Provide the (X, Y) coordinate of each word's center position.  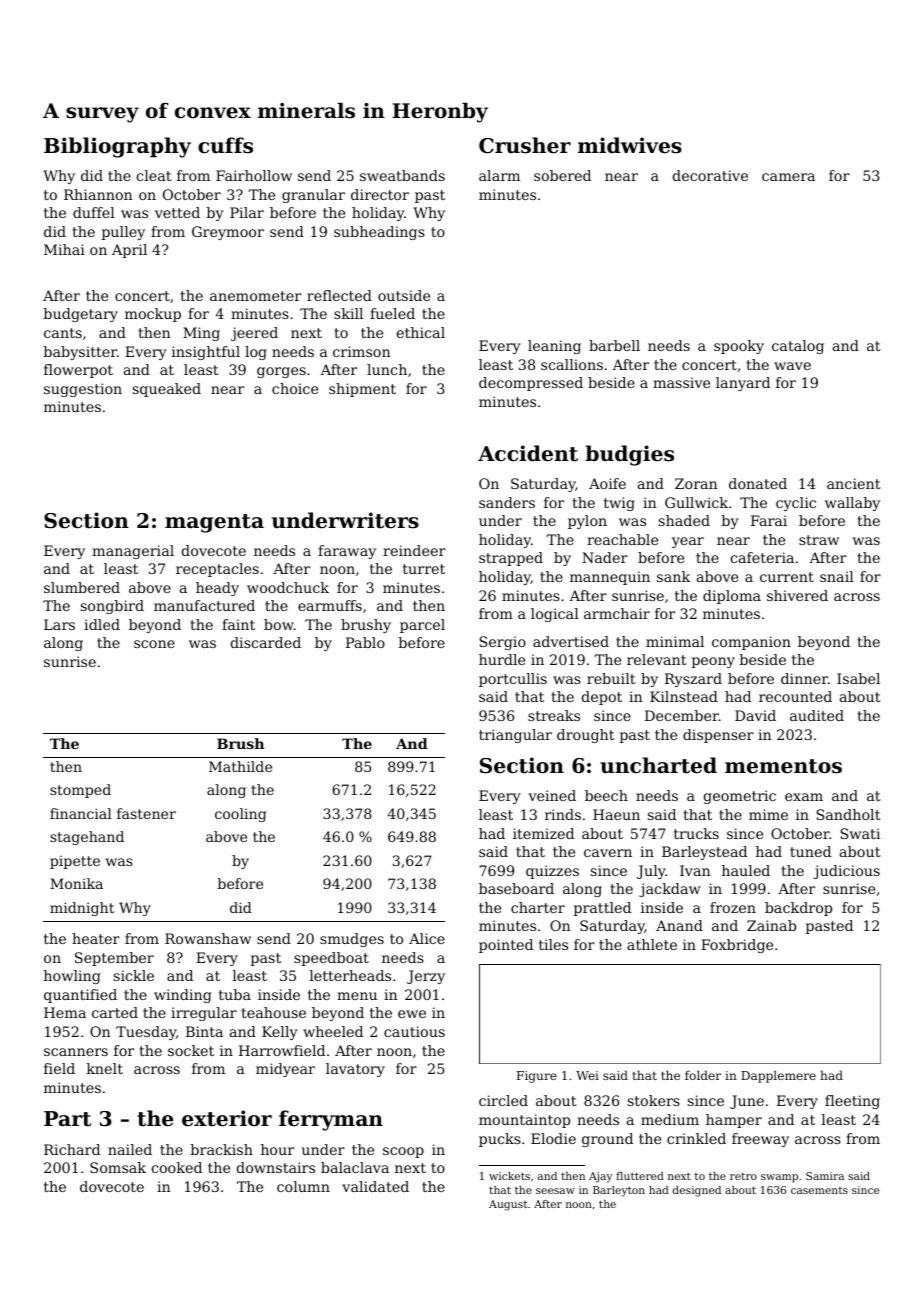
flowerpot (78, 371)
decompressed (531, 384)
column (303, 1186)
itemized (543, 833)
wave (792, 366)
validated (375, 1186)
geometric (740, 797)
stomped (80, 791)
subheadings (379, 233)
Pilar (247, 212)
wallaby (852, 504)
